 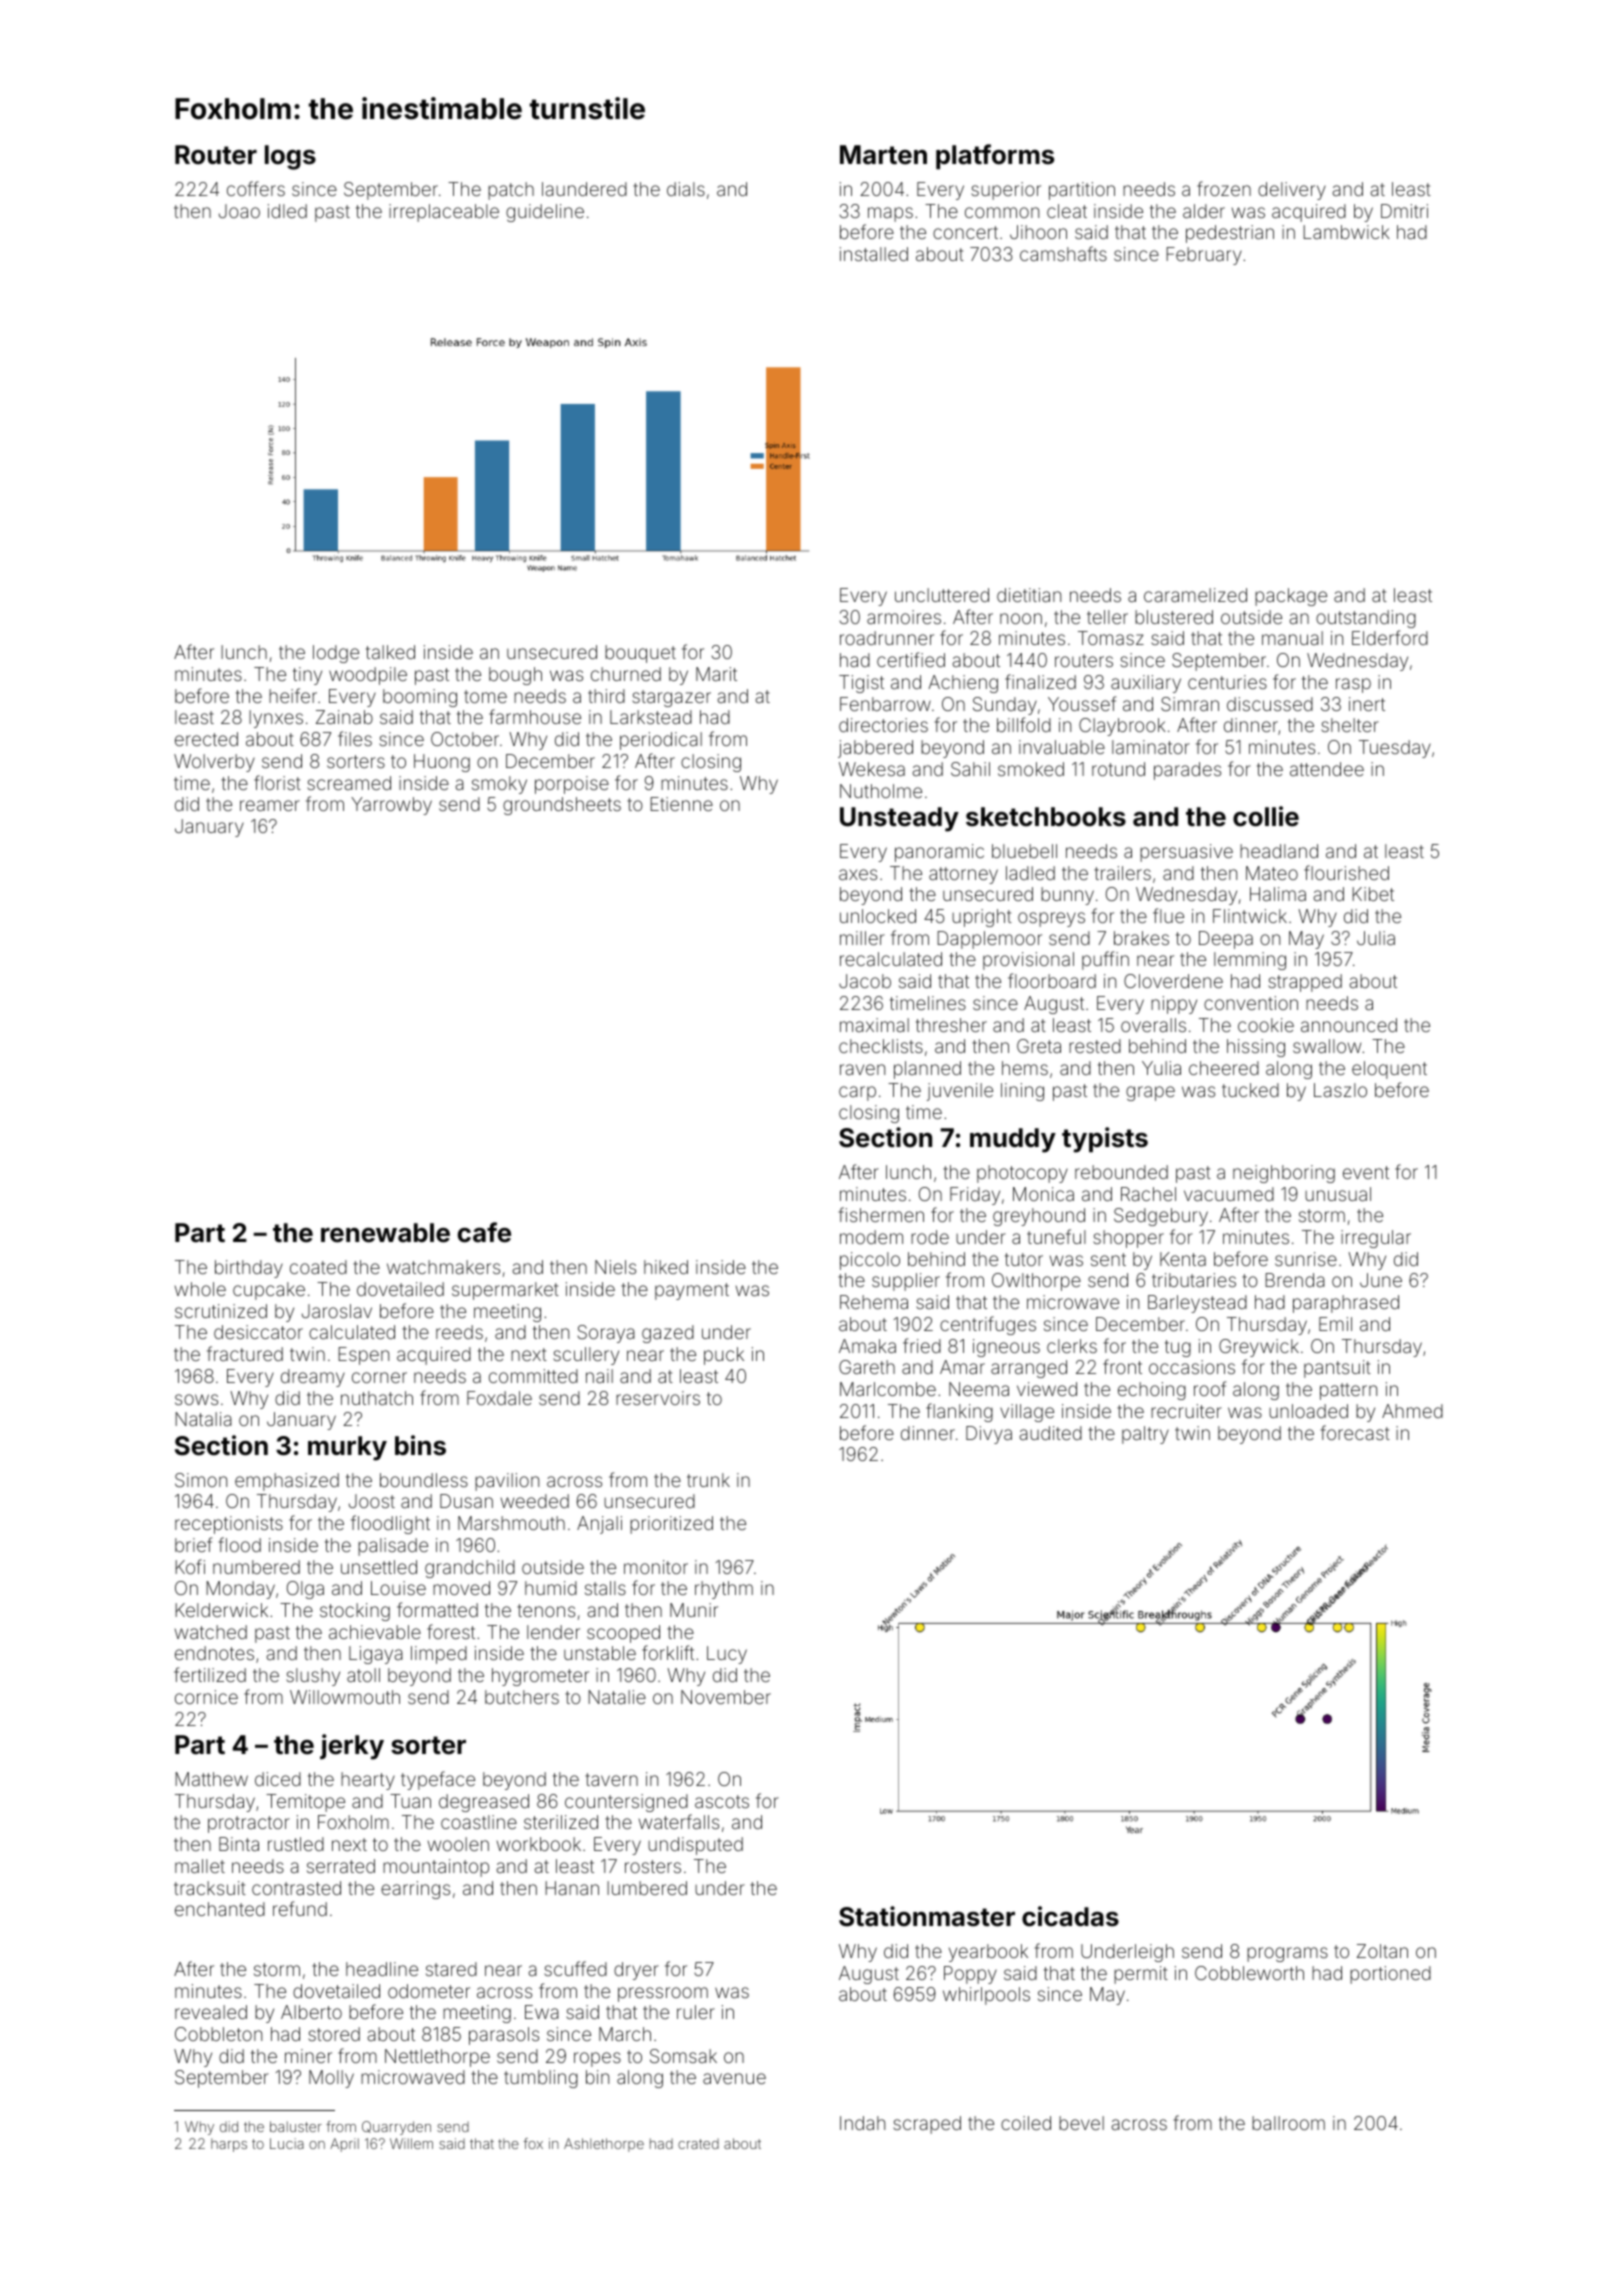 I want to click on fishermen, so click(x=881, y=1214).
